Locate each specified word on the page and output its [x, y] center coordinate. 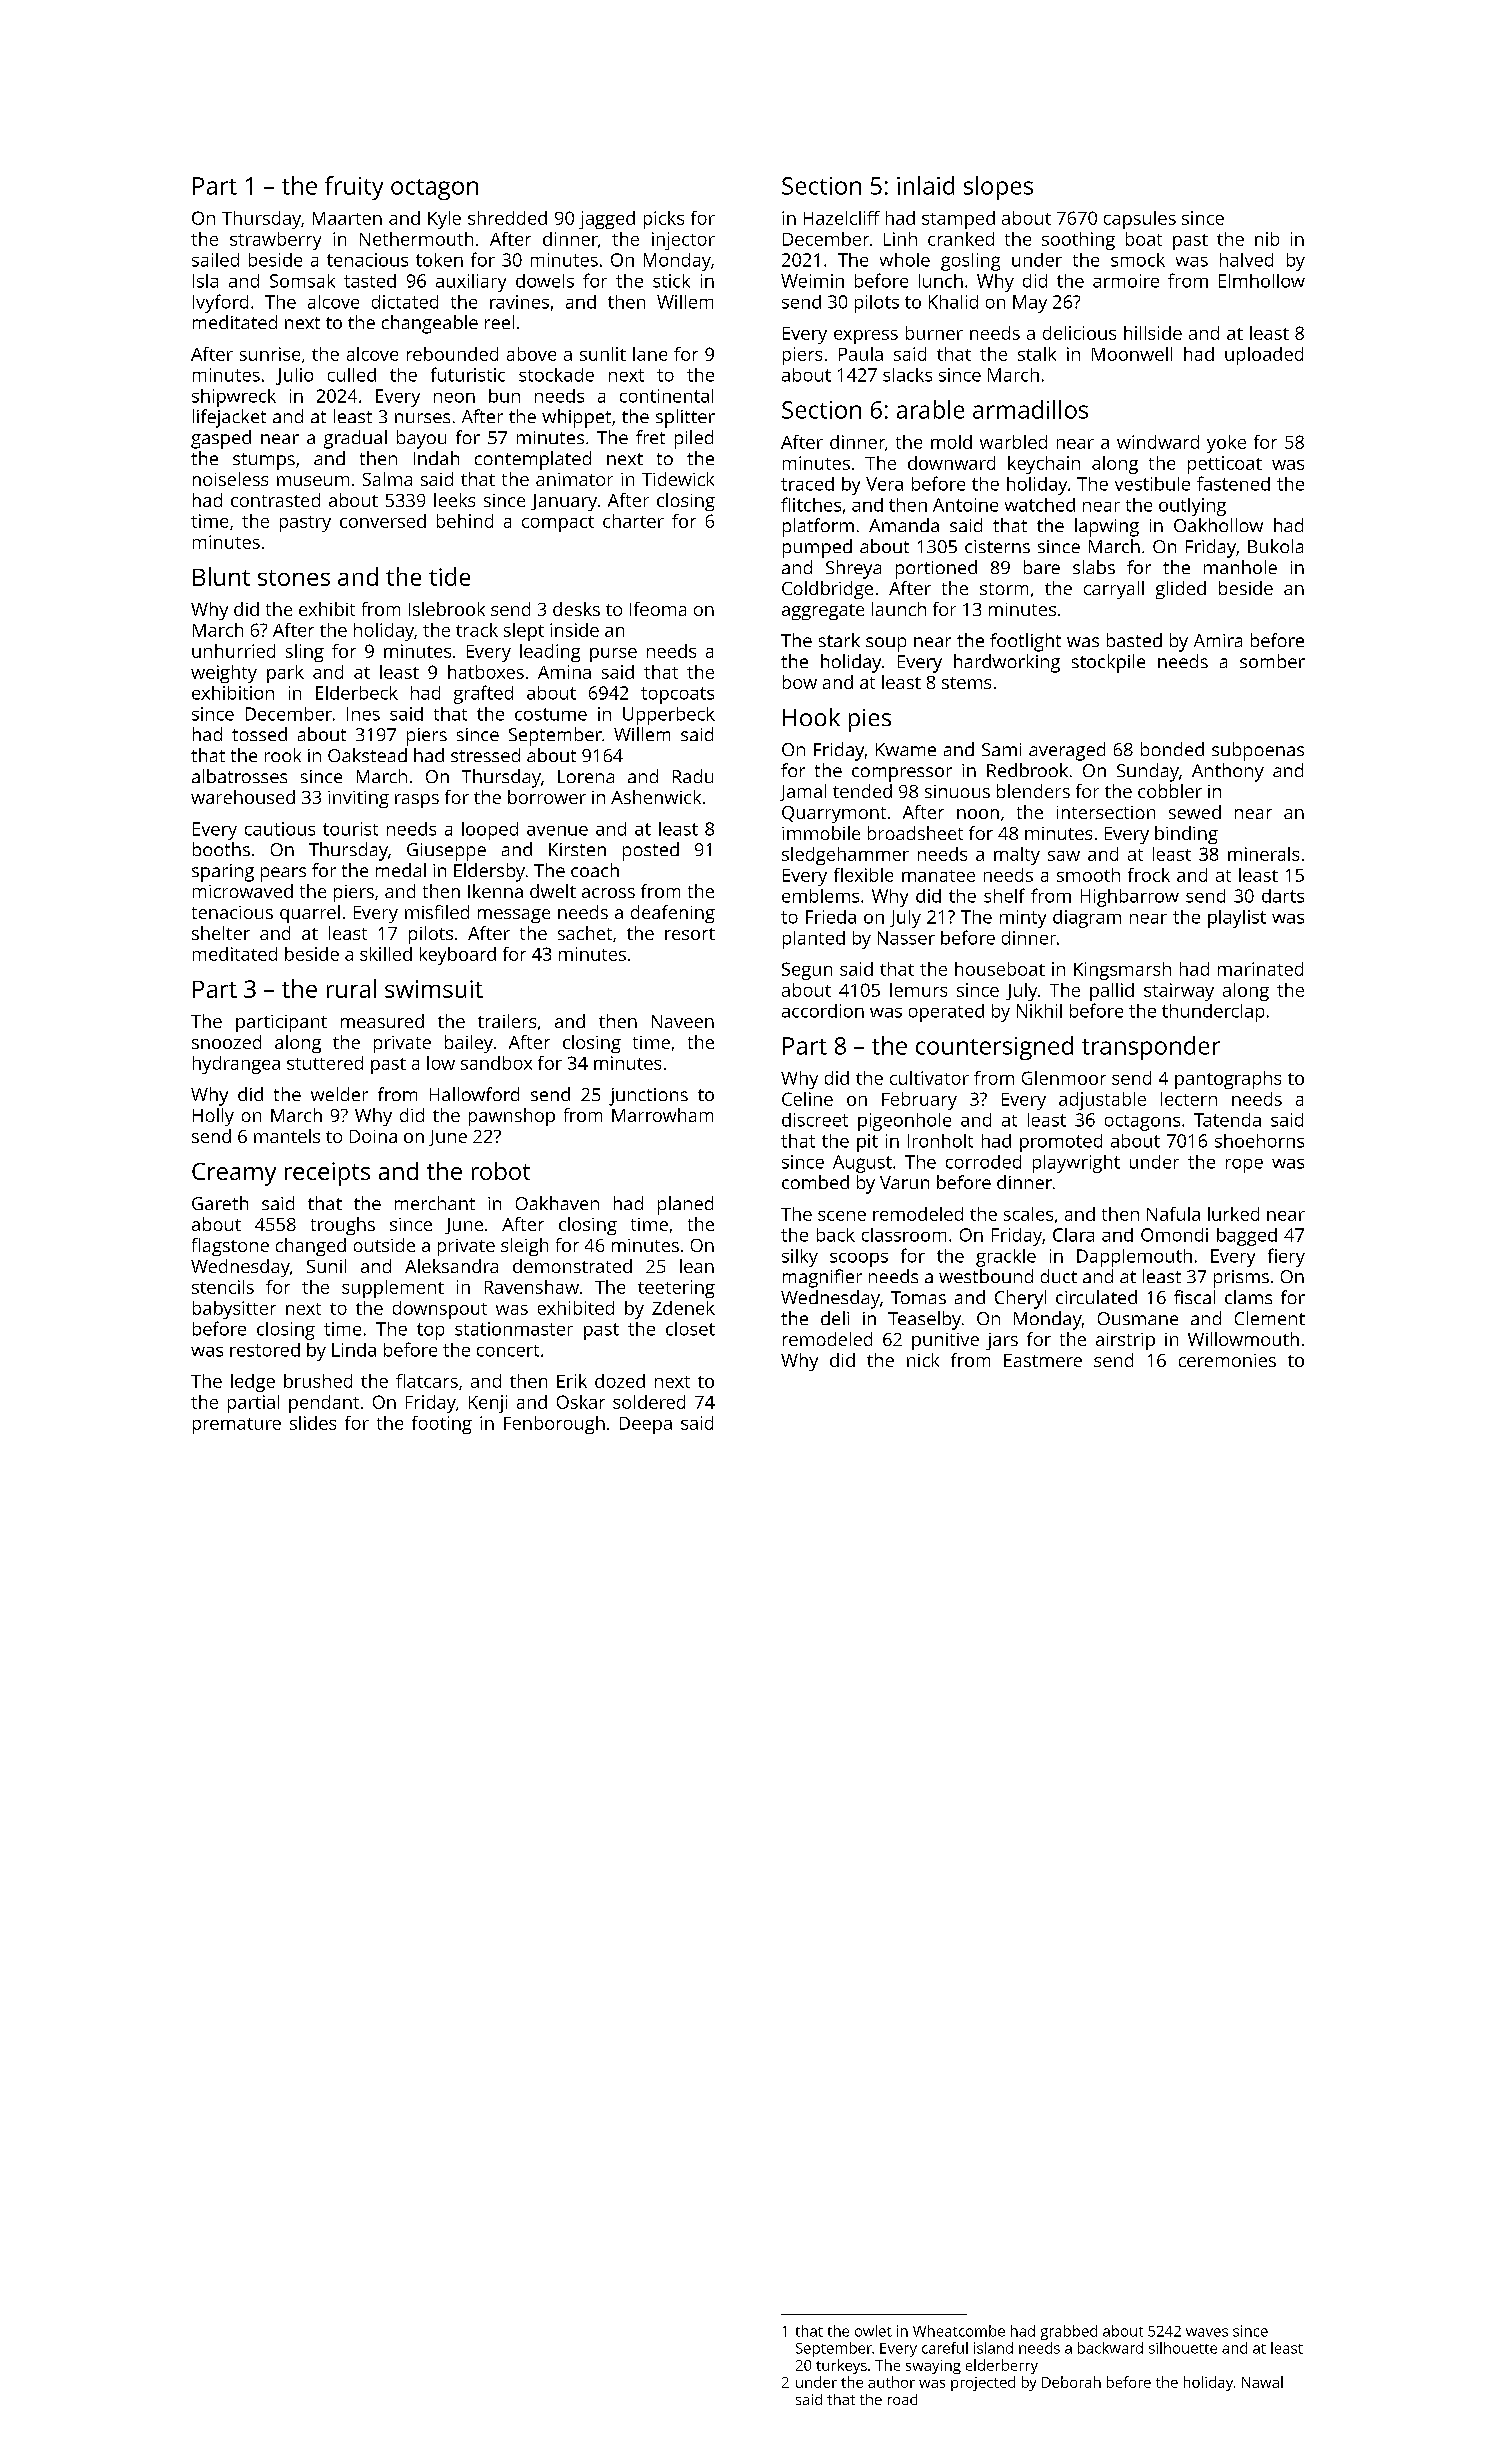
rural [351, 988]
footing [442, 1425]
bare [1042, 567]
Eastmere [1043, 1360]
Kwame [906, 749]
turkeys [841, 2366]
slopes [998, 188]
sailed [215, 260]
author [891, 2382]
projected [983, 2383]
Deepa [646, 1425]
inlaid [925, 185]
